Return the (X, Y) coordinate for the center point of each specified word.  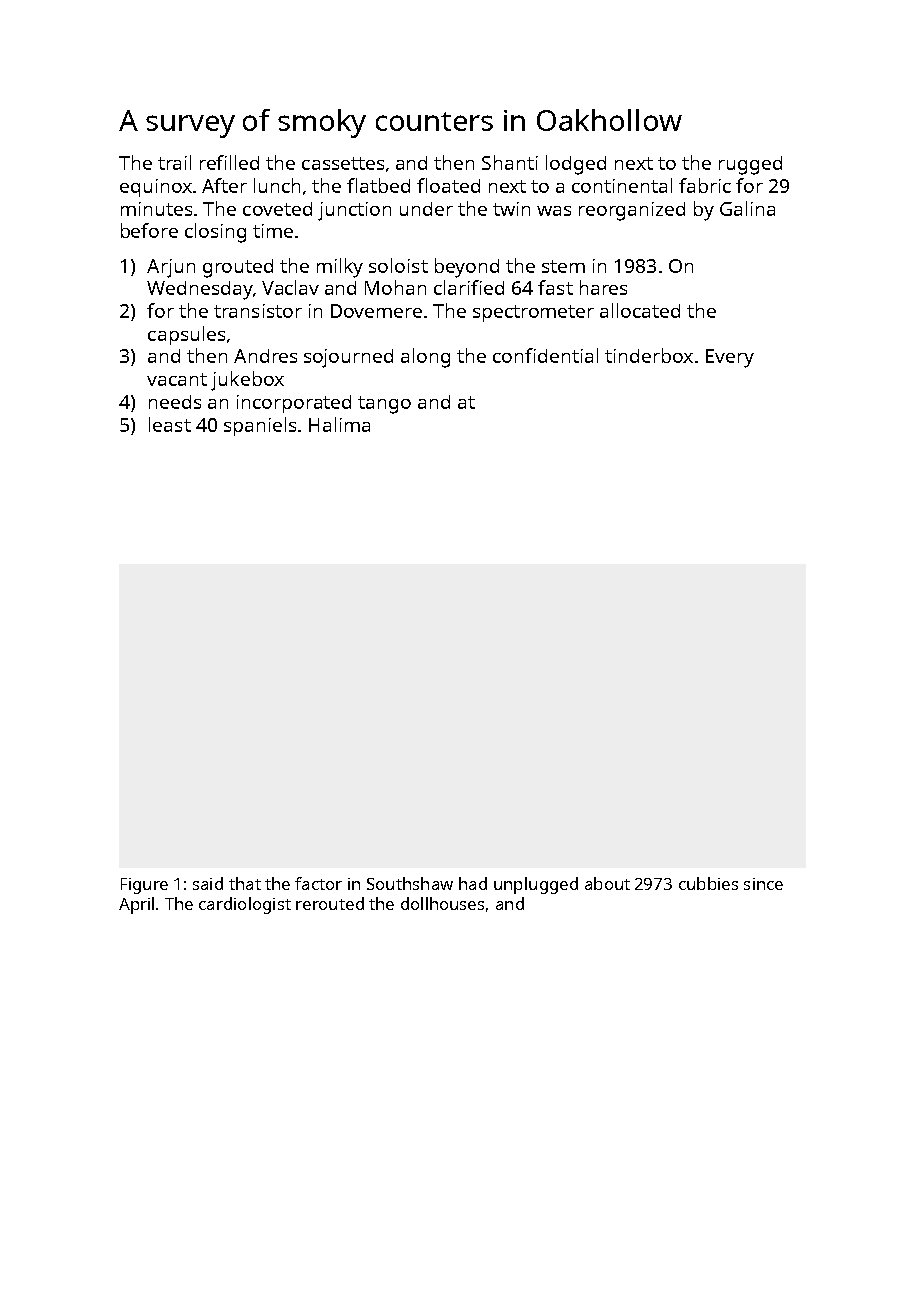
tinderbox (649, 355)
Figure (144, 886)
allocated (640, 310)
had (473, 883)
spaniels (260, 426)
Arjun (171, 268)
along (425, 358)
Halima (339, 424)
